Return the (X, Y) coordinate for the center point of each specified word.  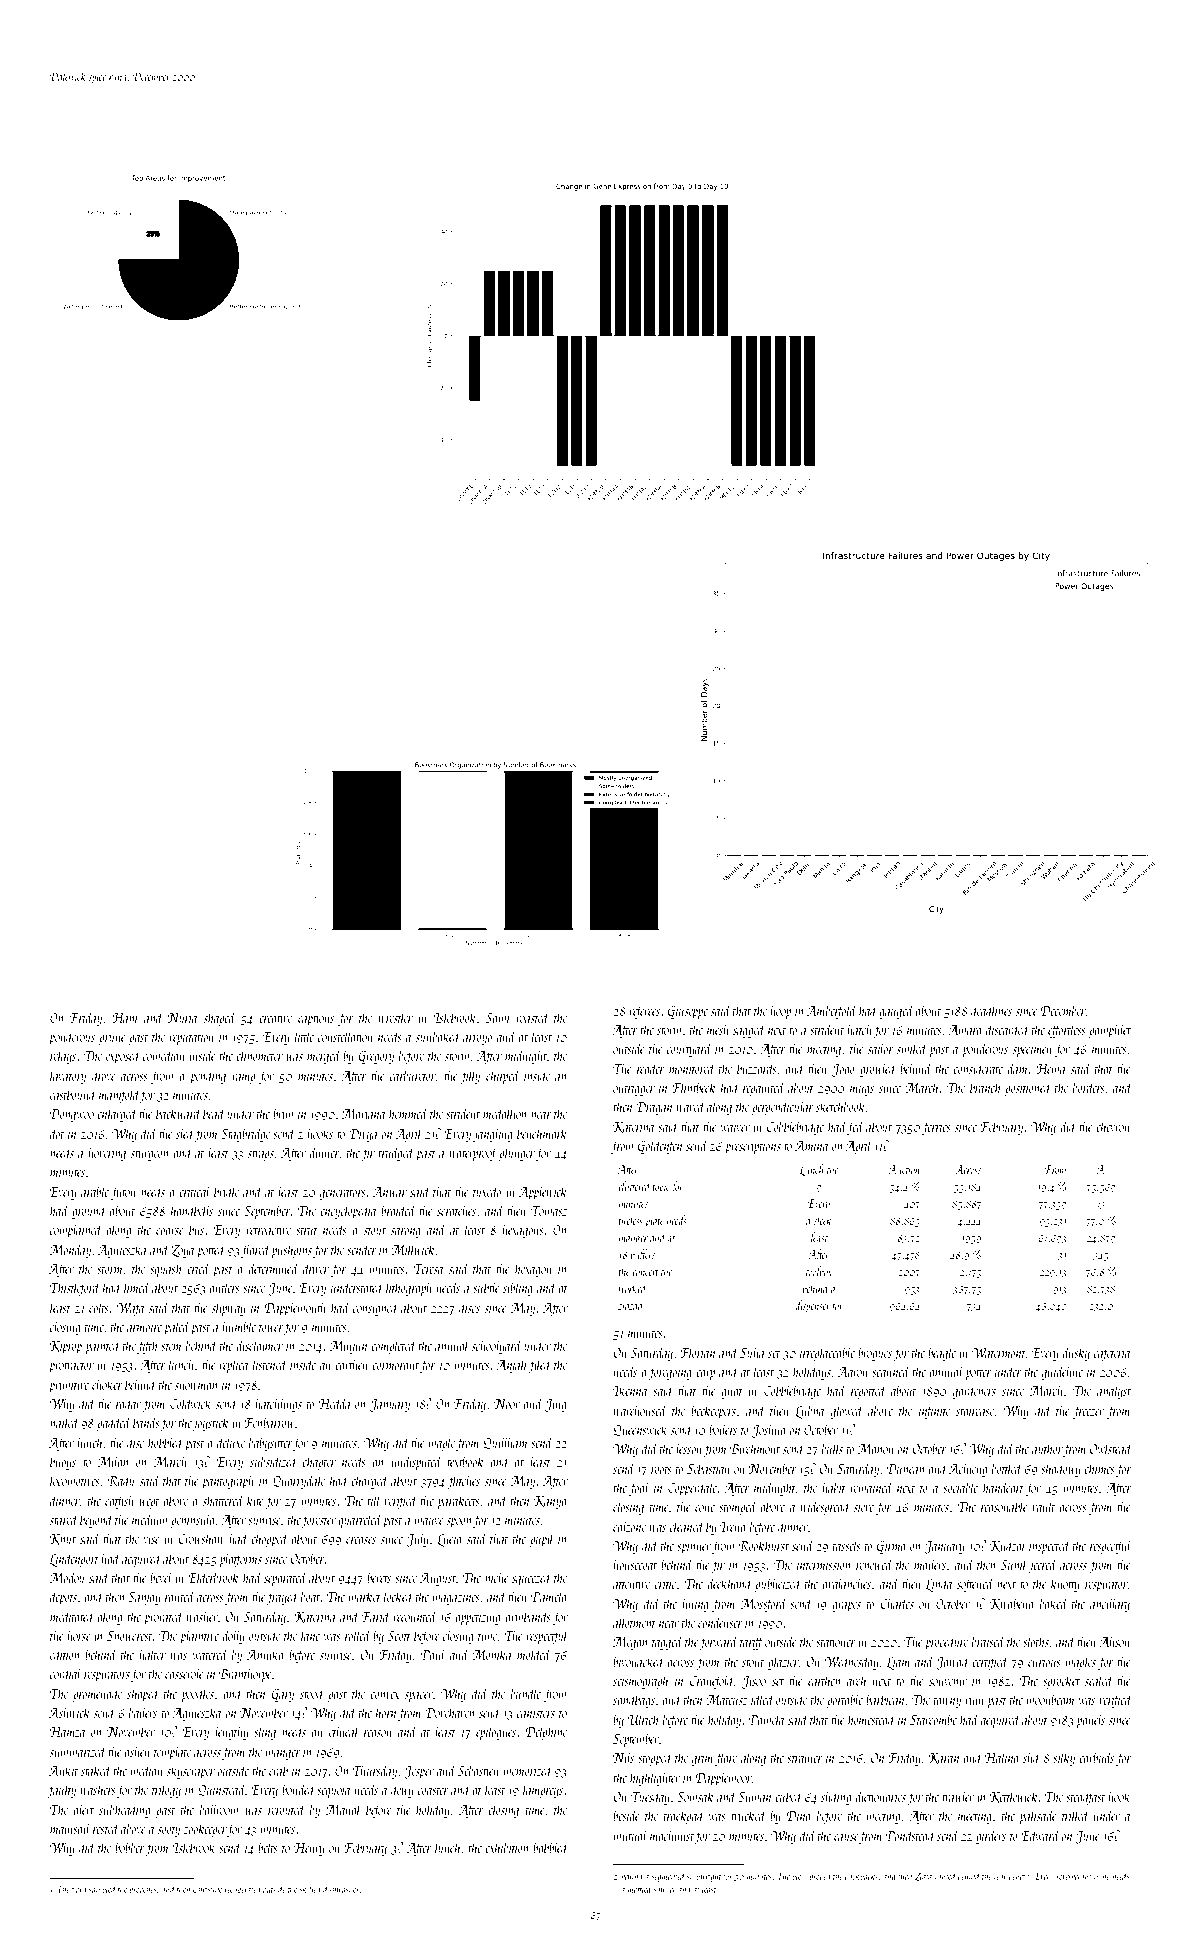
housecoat (635, 1564)
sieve (864, 1507)
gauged (896, 1011)
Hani (125, 1018)
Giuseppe (688, 1012)
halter (152, 1654)
